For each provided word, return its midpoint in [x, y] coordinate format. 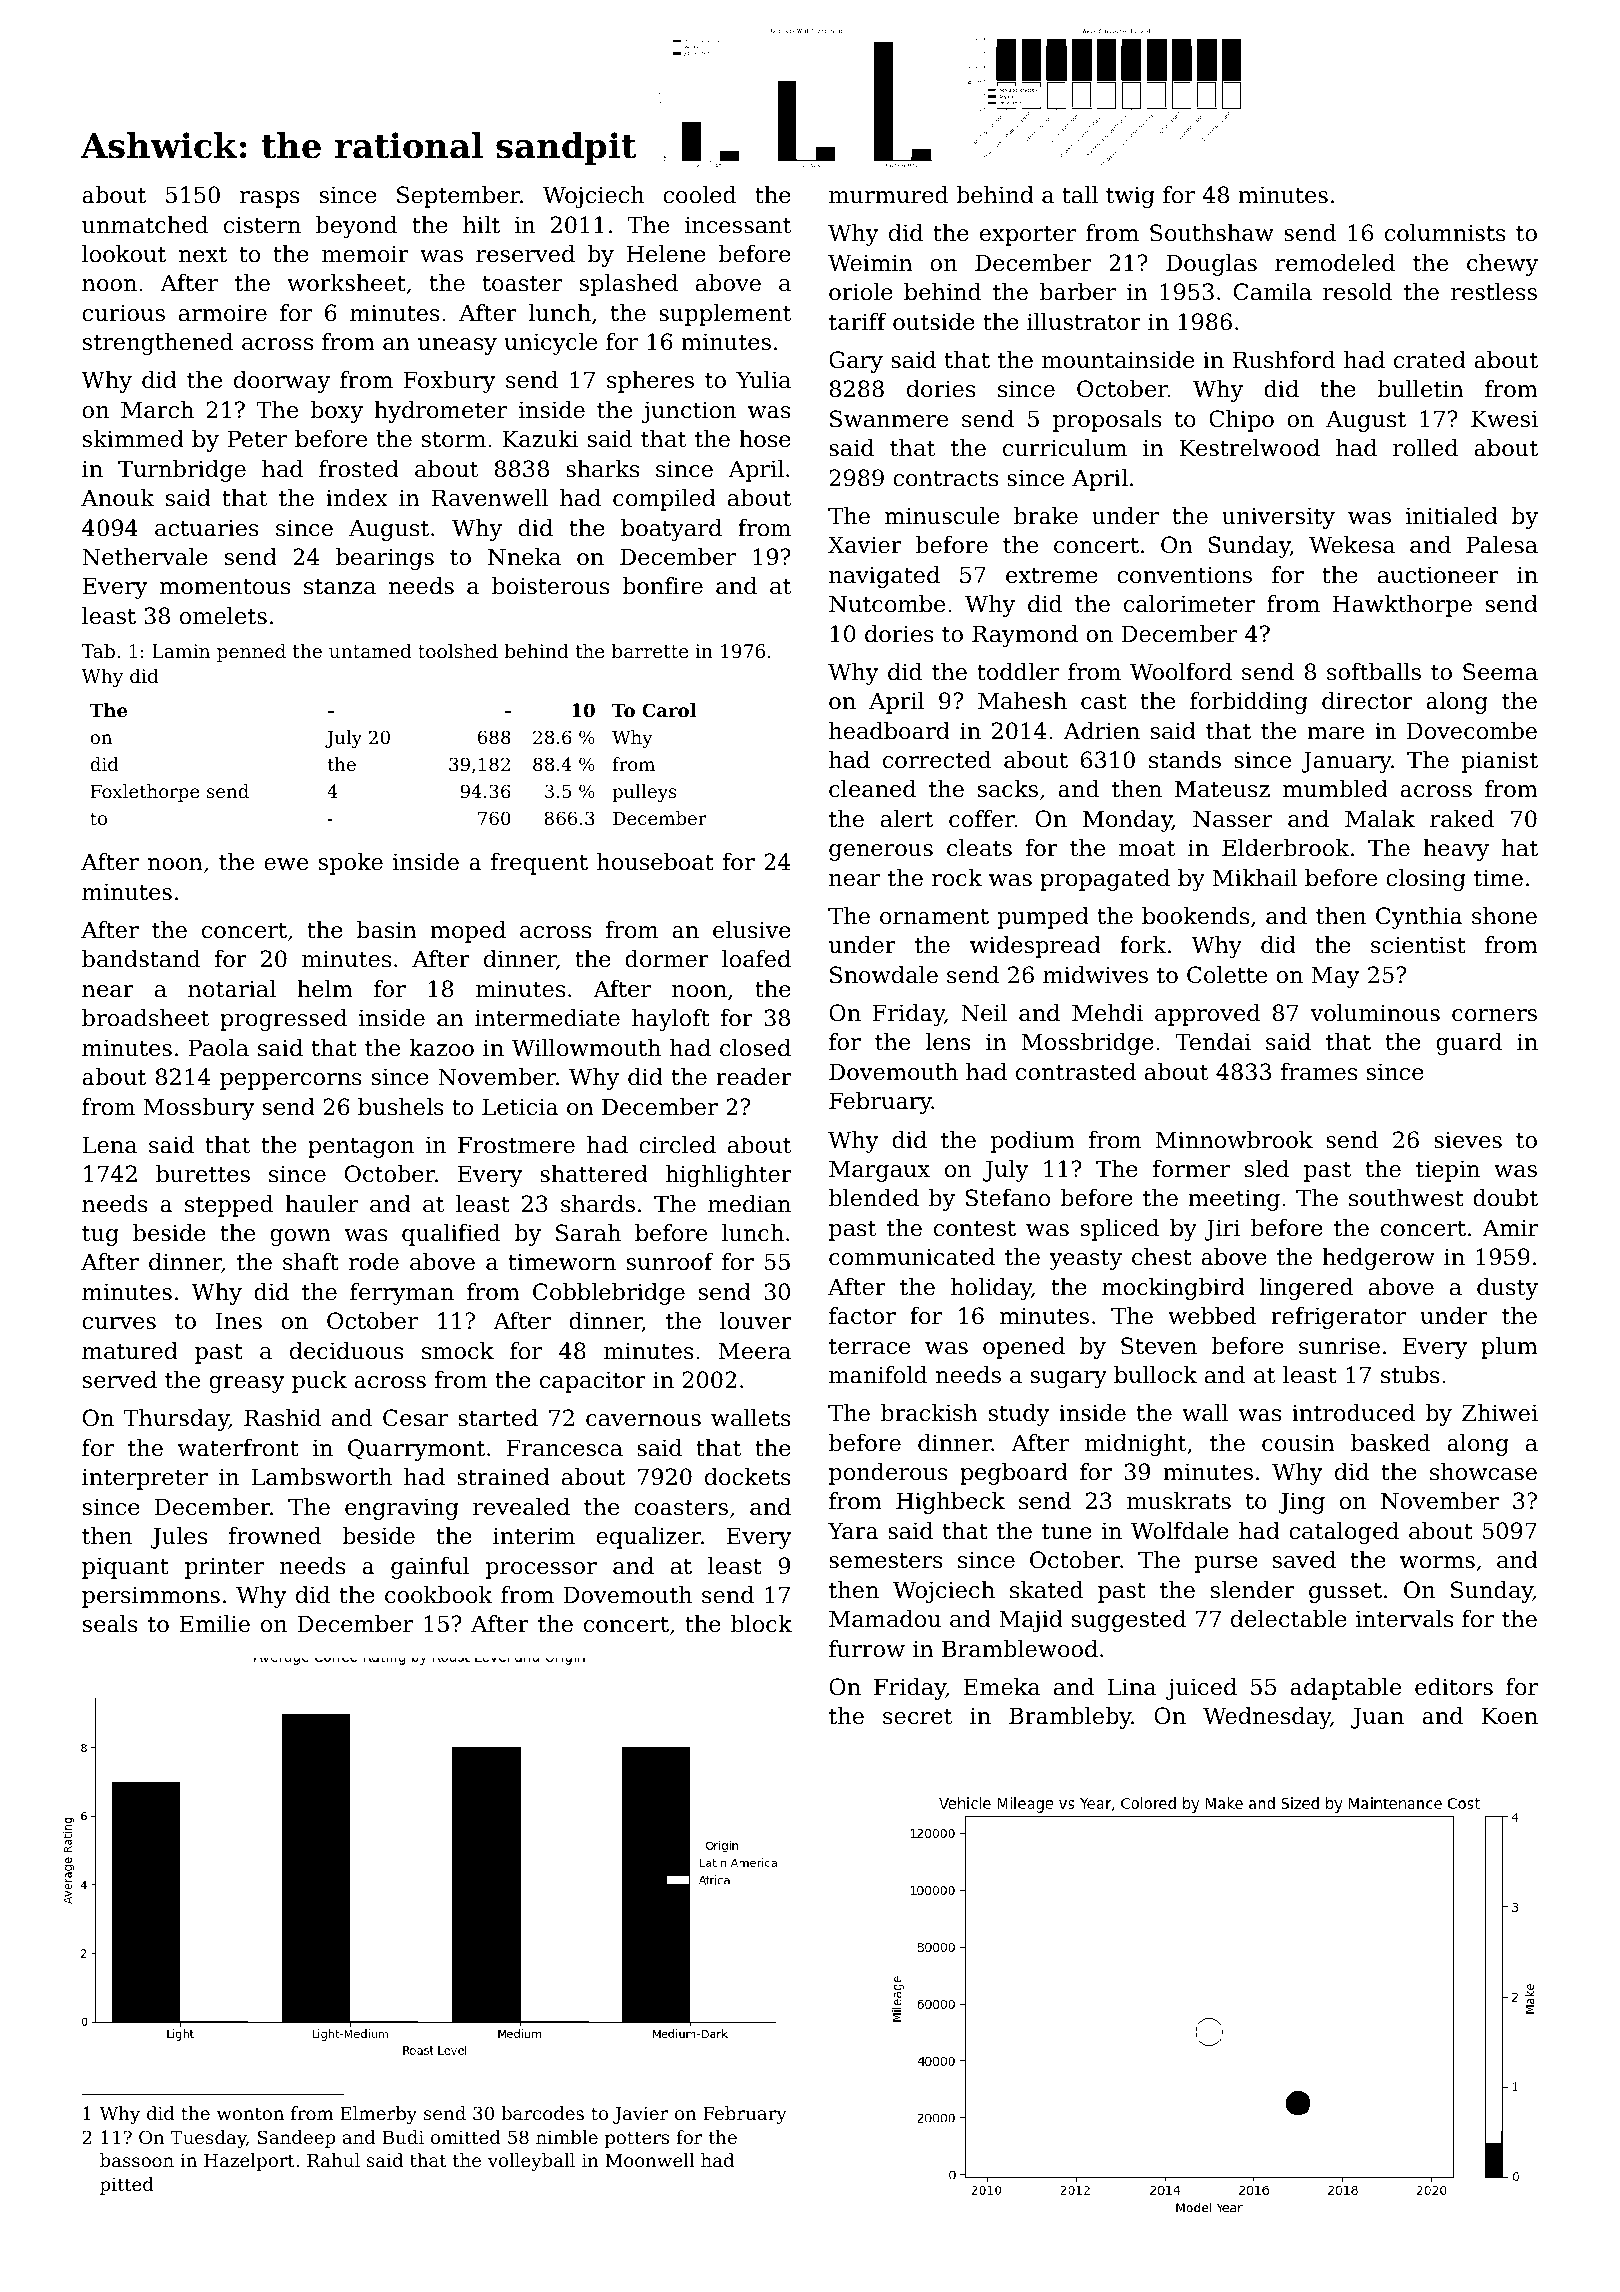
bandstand [141, 959]
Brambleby [1070, 1718]
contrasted [1076, 1072]
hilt [481, 225]
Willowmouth [586, 1048]
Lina [1132, 1687]
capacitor [593, 1382]
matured [130, 1351]
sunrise [1339, 1346]
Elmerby [378, 2115]
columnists [1445, 233]
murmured [888, 195]
